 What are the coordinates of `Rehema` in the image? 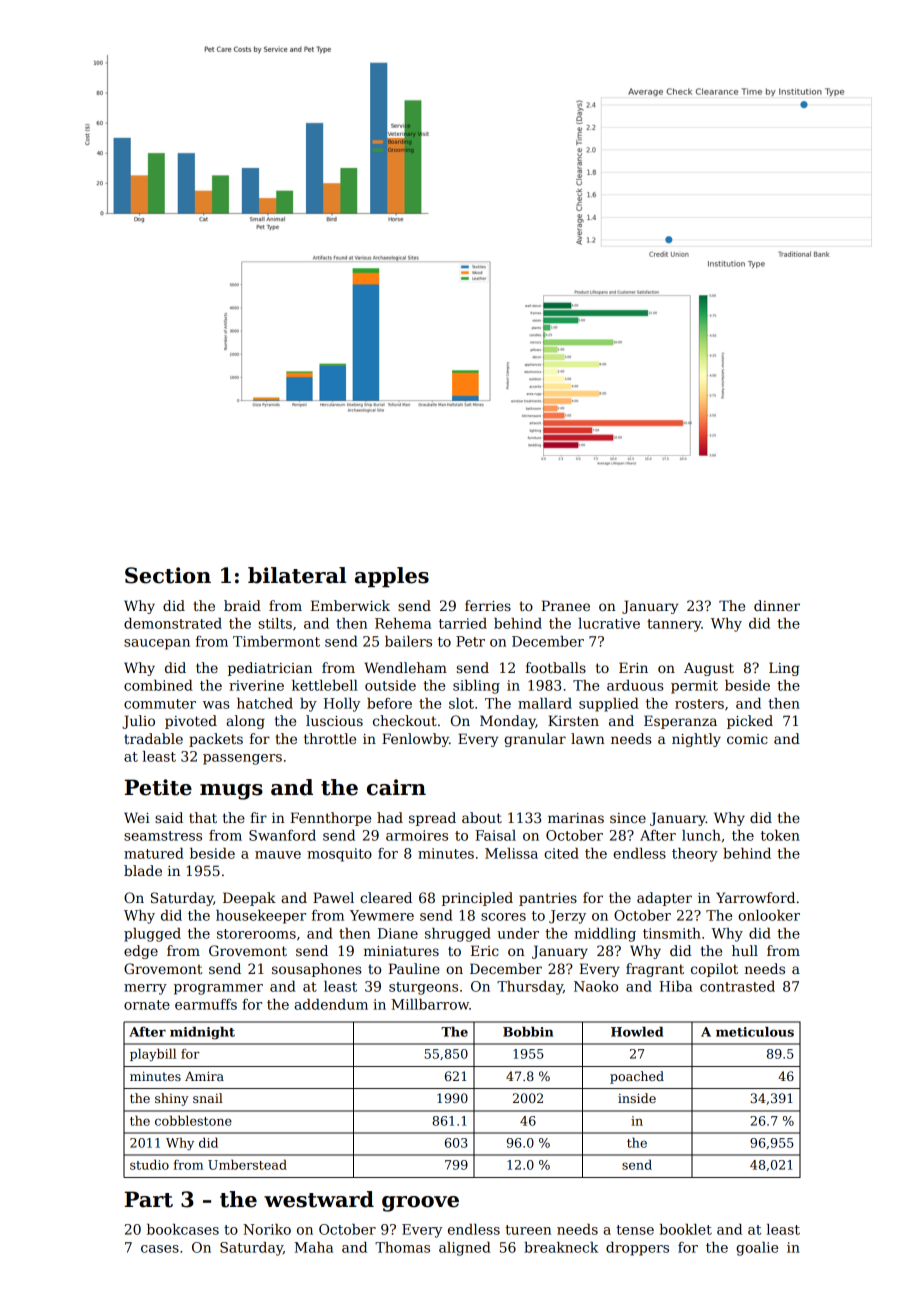 It's located at (403, 623).
